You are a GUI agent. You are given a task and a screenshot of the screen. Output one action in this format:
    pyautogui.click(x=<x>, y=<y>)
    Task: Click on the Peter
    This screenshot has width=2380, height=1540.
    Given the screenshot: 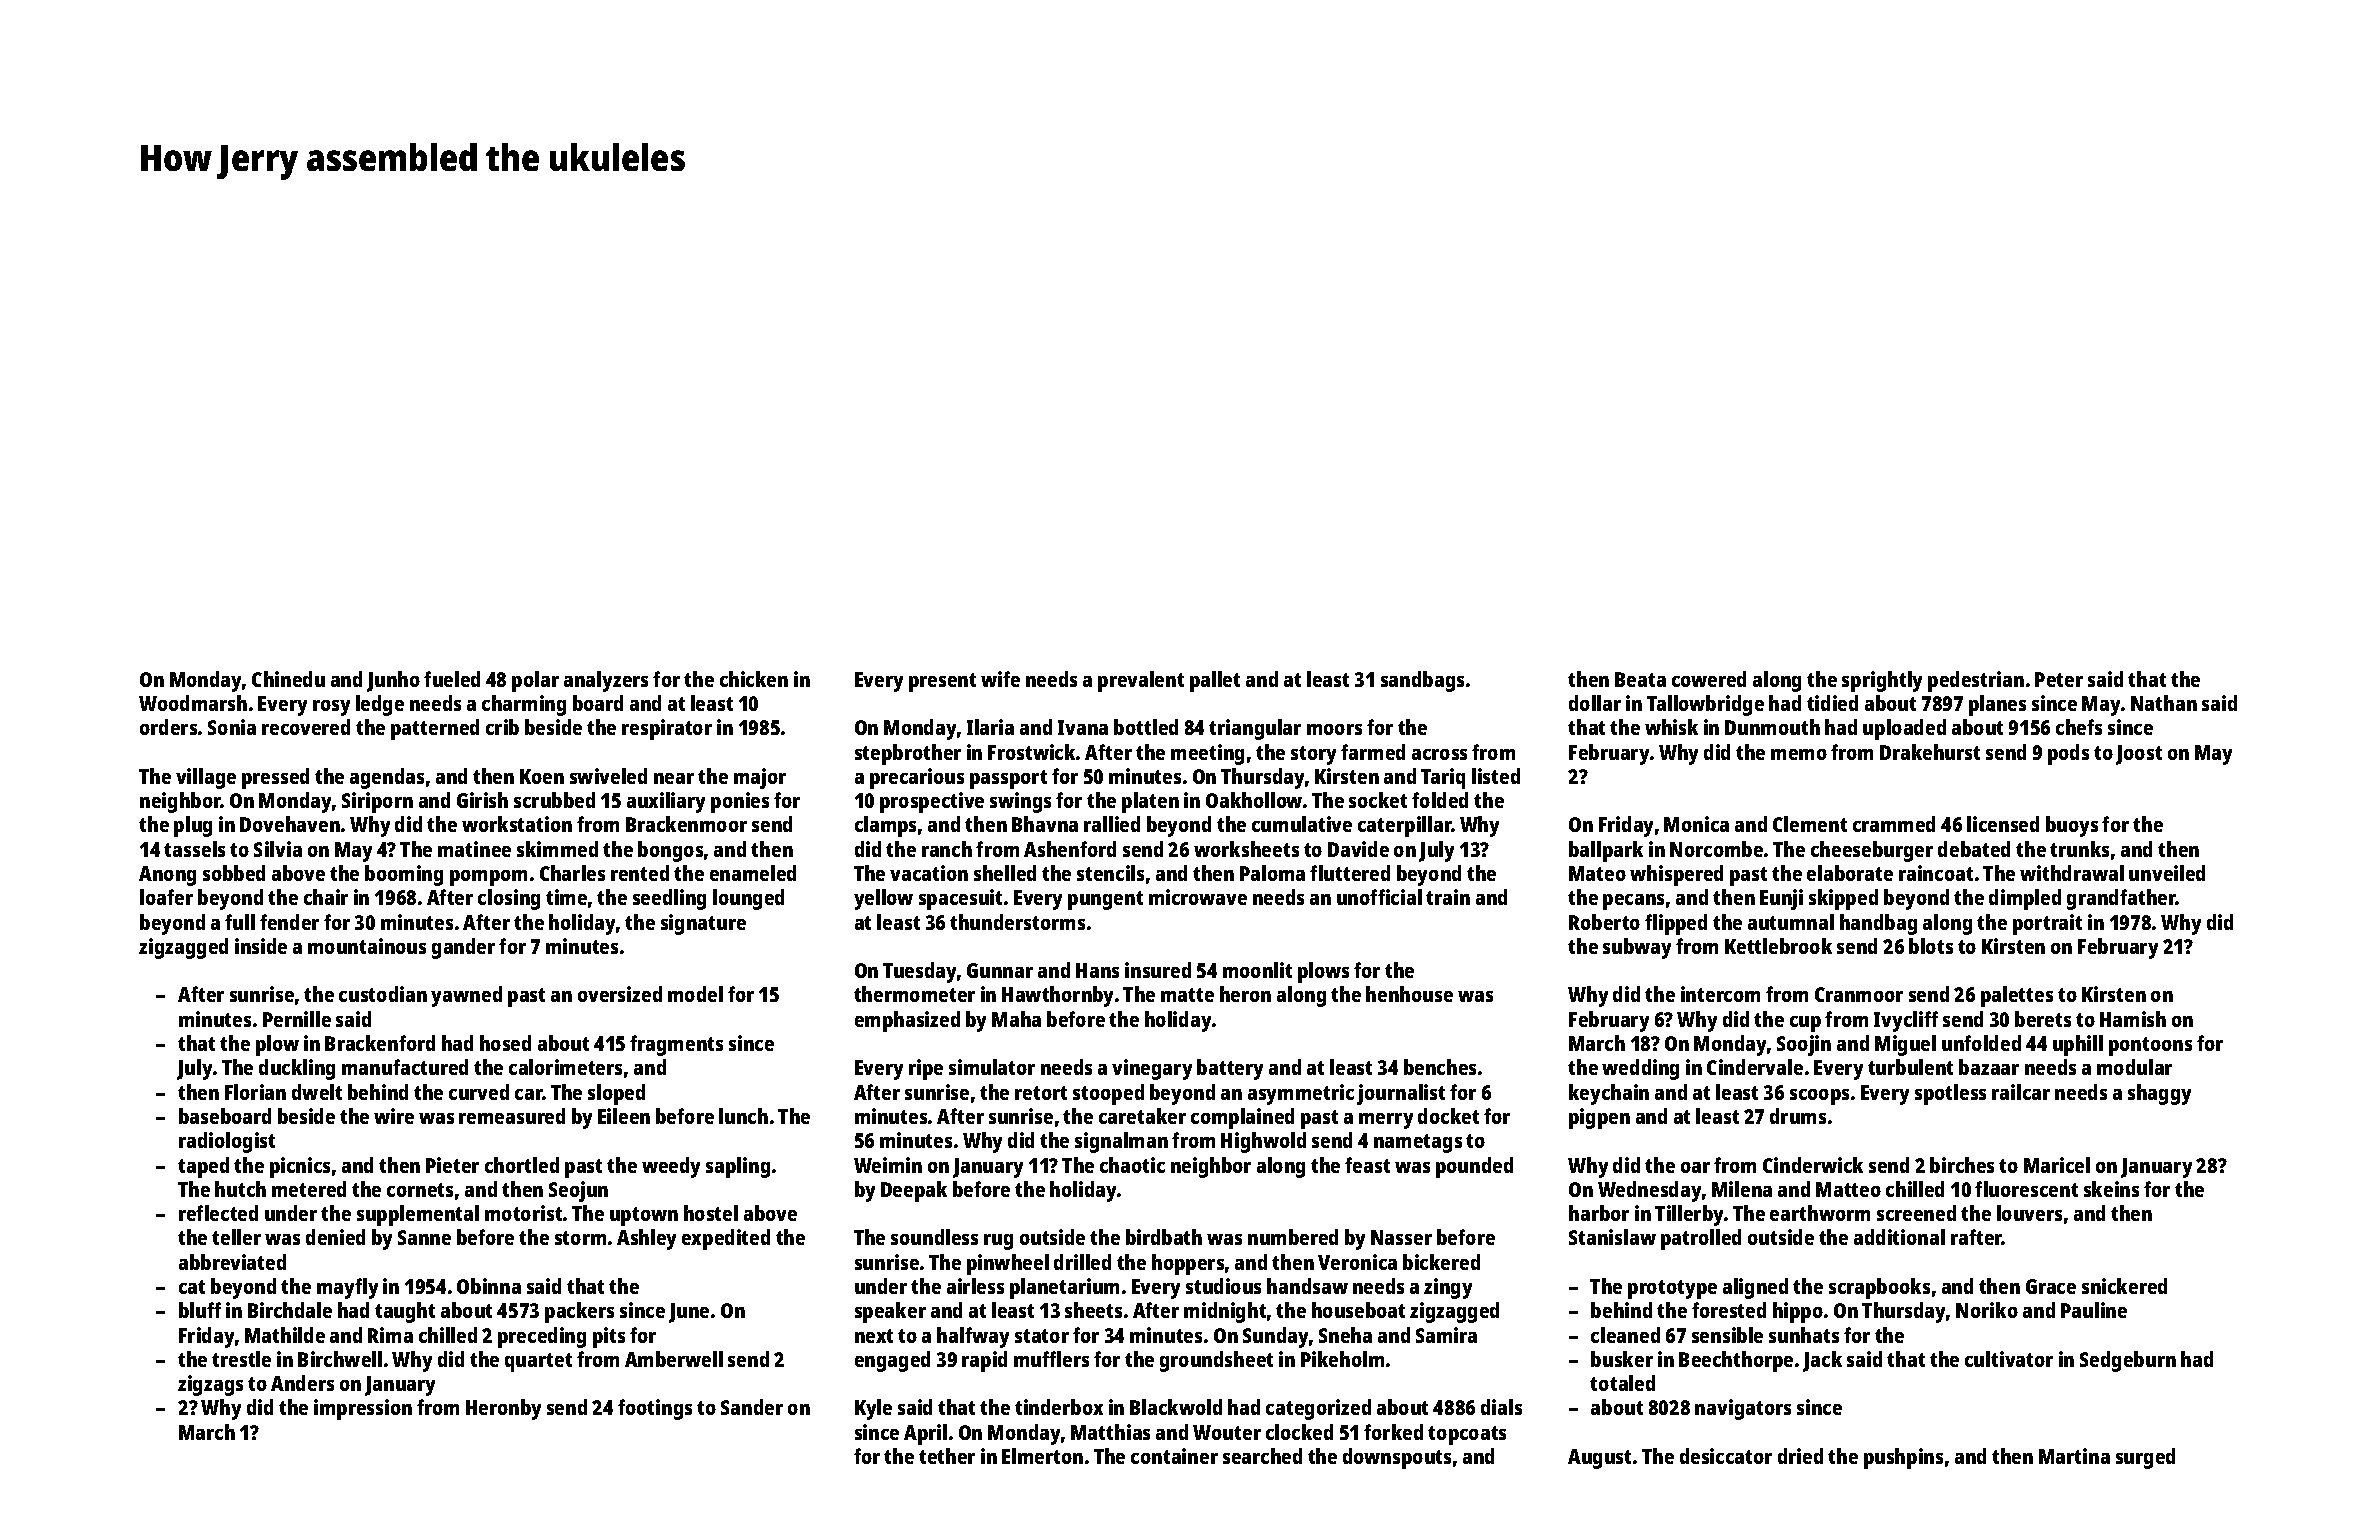 What is the action you would take?
    pyautogui.click(x=2059, y=679)
